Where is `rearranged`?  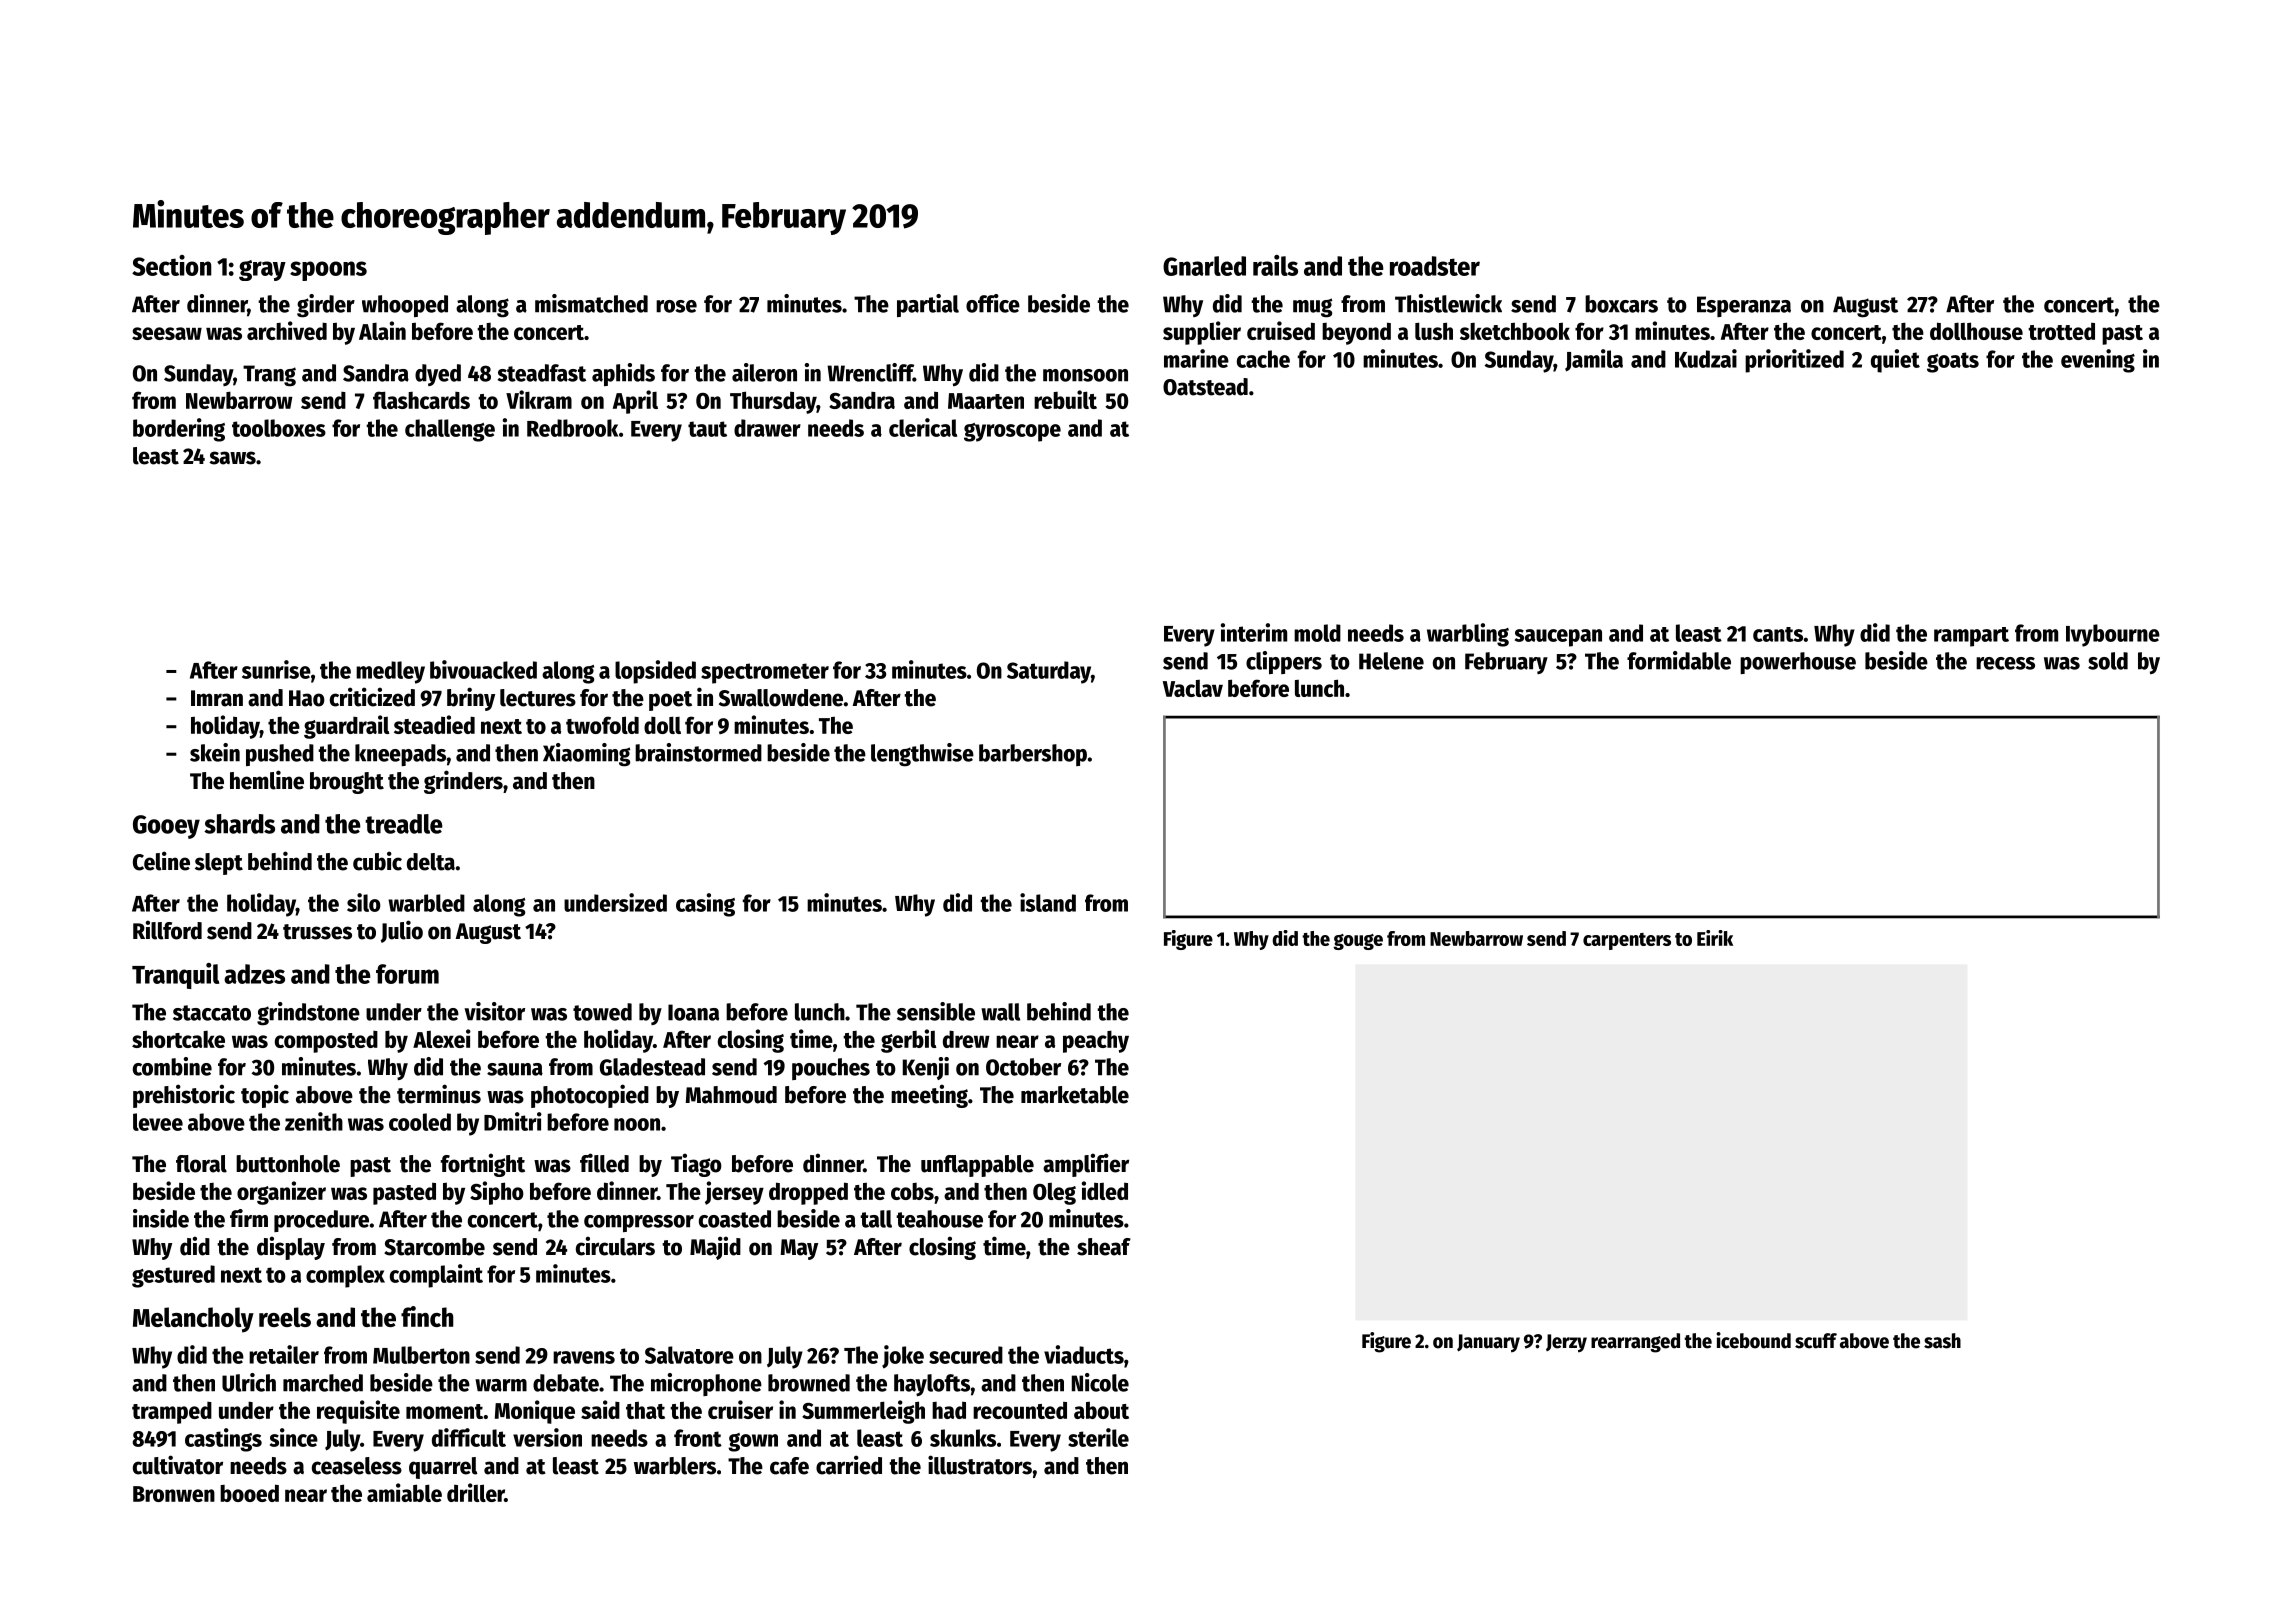 rearranged is located at coordinates (1635, 1343).
